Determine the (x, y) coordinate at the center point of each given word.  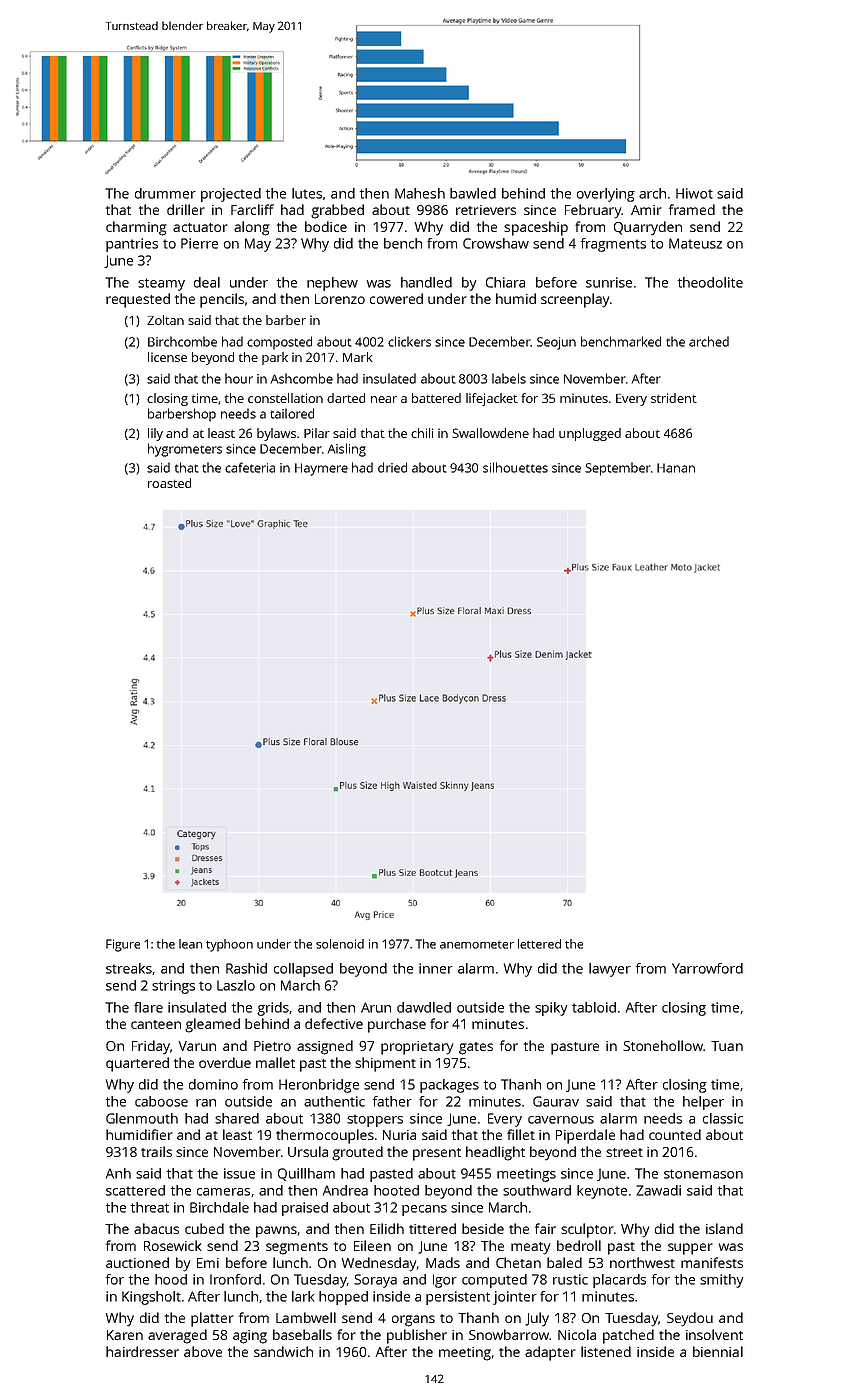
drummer (165, 193)
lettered (539, 944)
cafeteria (250, 467)
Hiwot (694, 193)
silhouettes (515, 467)
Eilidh (387, 1228)
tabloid (594, 1007)
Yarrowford (707, 968)
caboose (161, 1101)
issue (239, 1173)
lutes (307, 193)
